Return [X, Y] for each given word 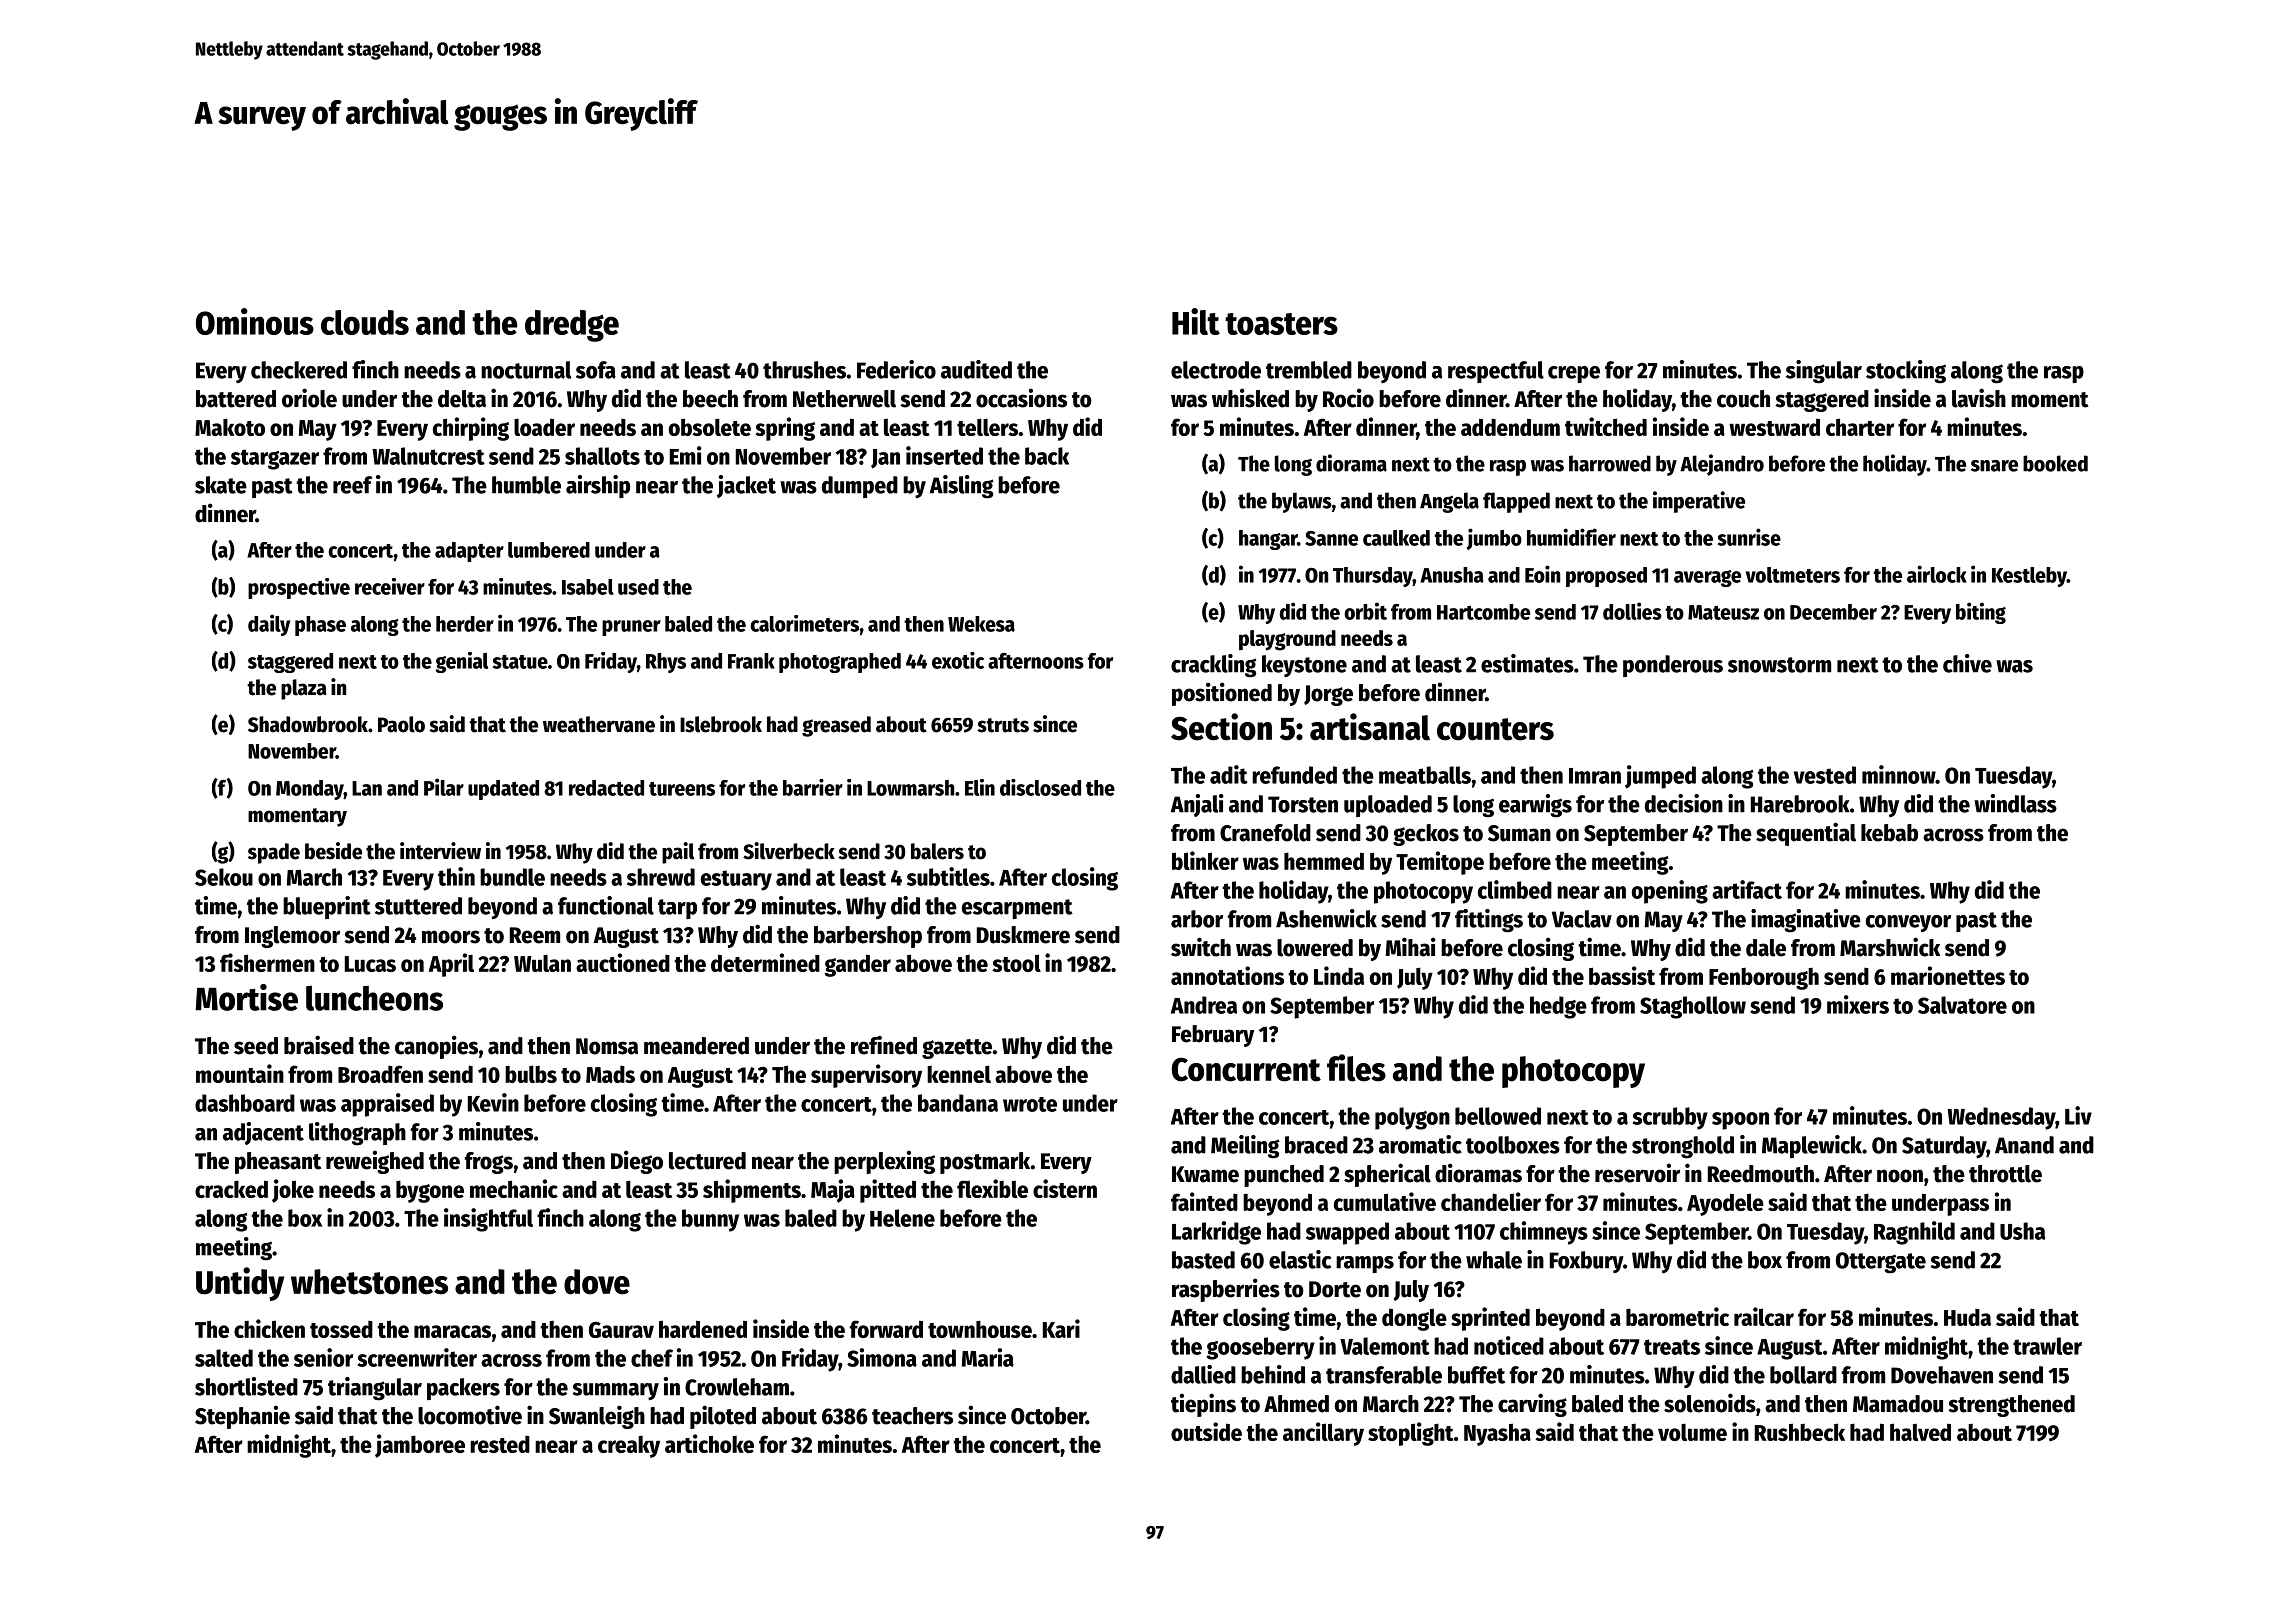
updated [503, 790]
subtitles [948, 876]
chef [652, 1358]
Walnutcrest [428, 456]
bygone [430, 1191]
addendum [1510, 427]
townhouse [980, 1329]
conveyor [1908, 923]
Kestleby [2029, 577]
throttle [2005, 1174]
